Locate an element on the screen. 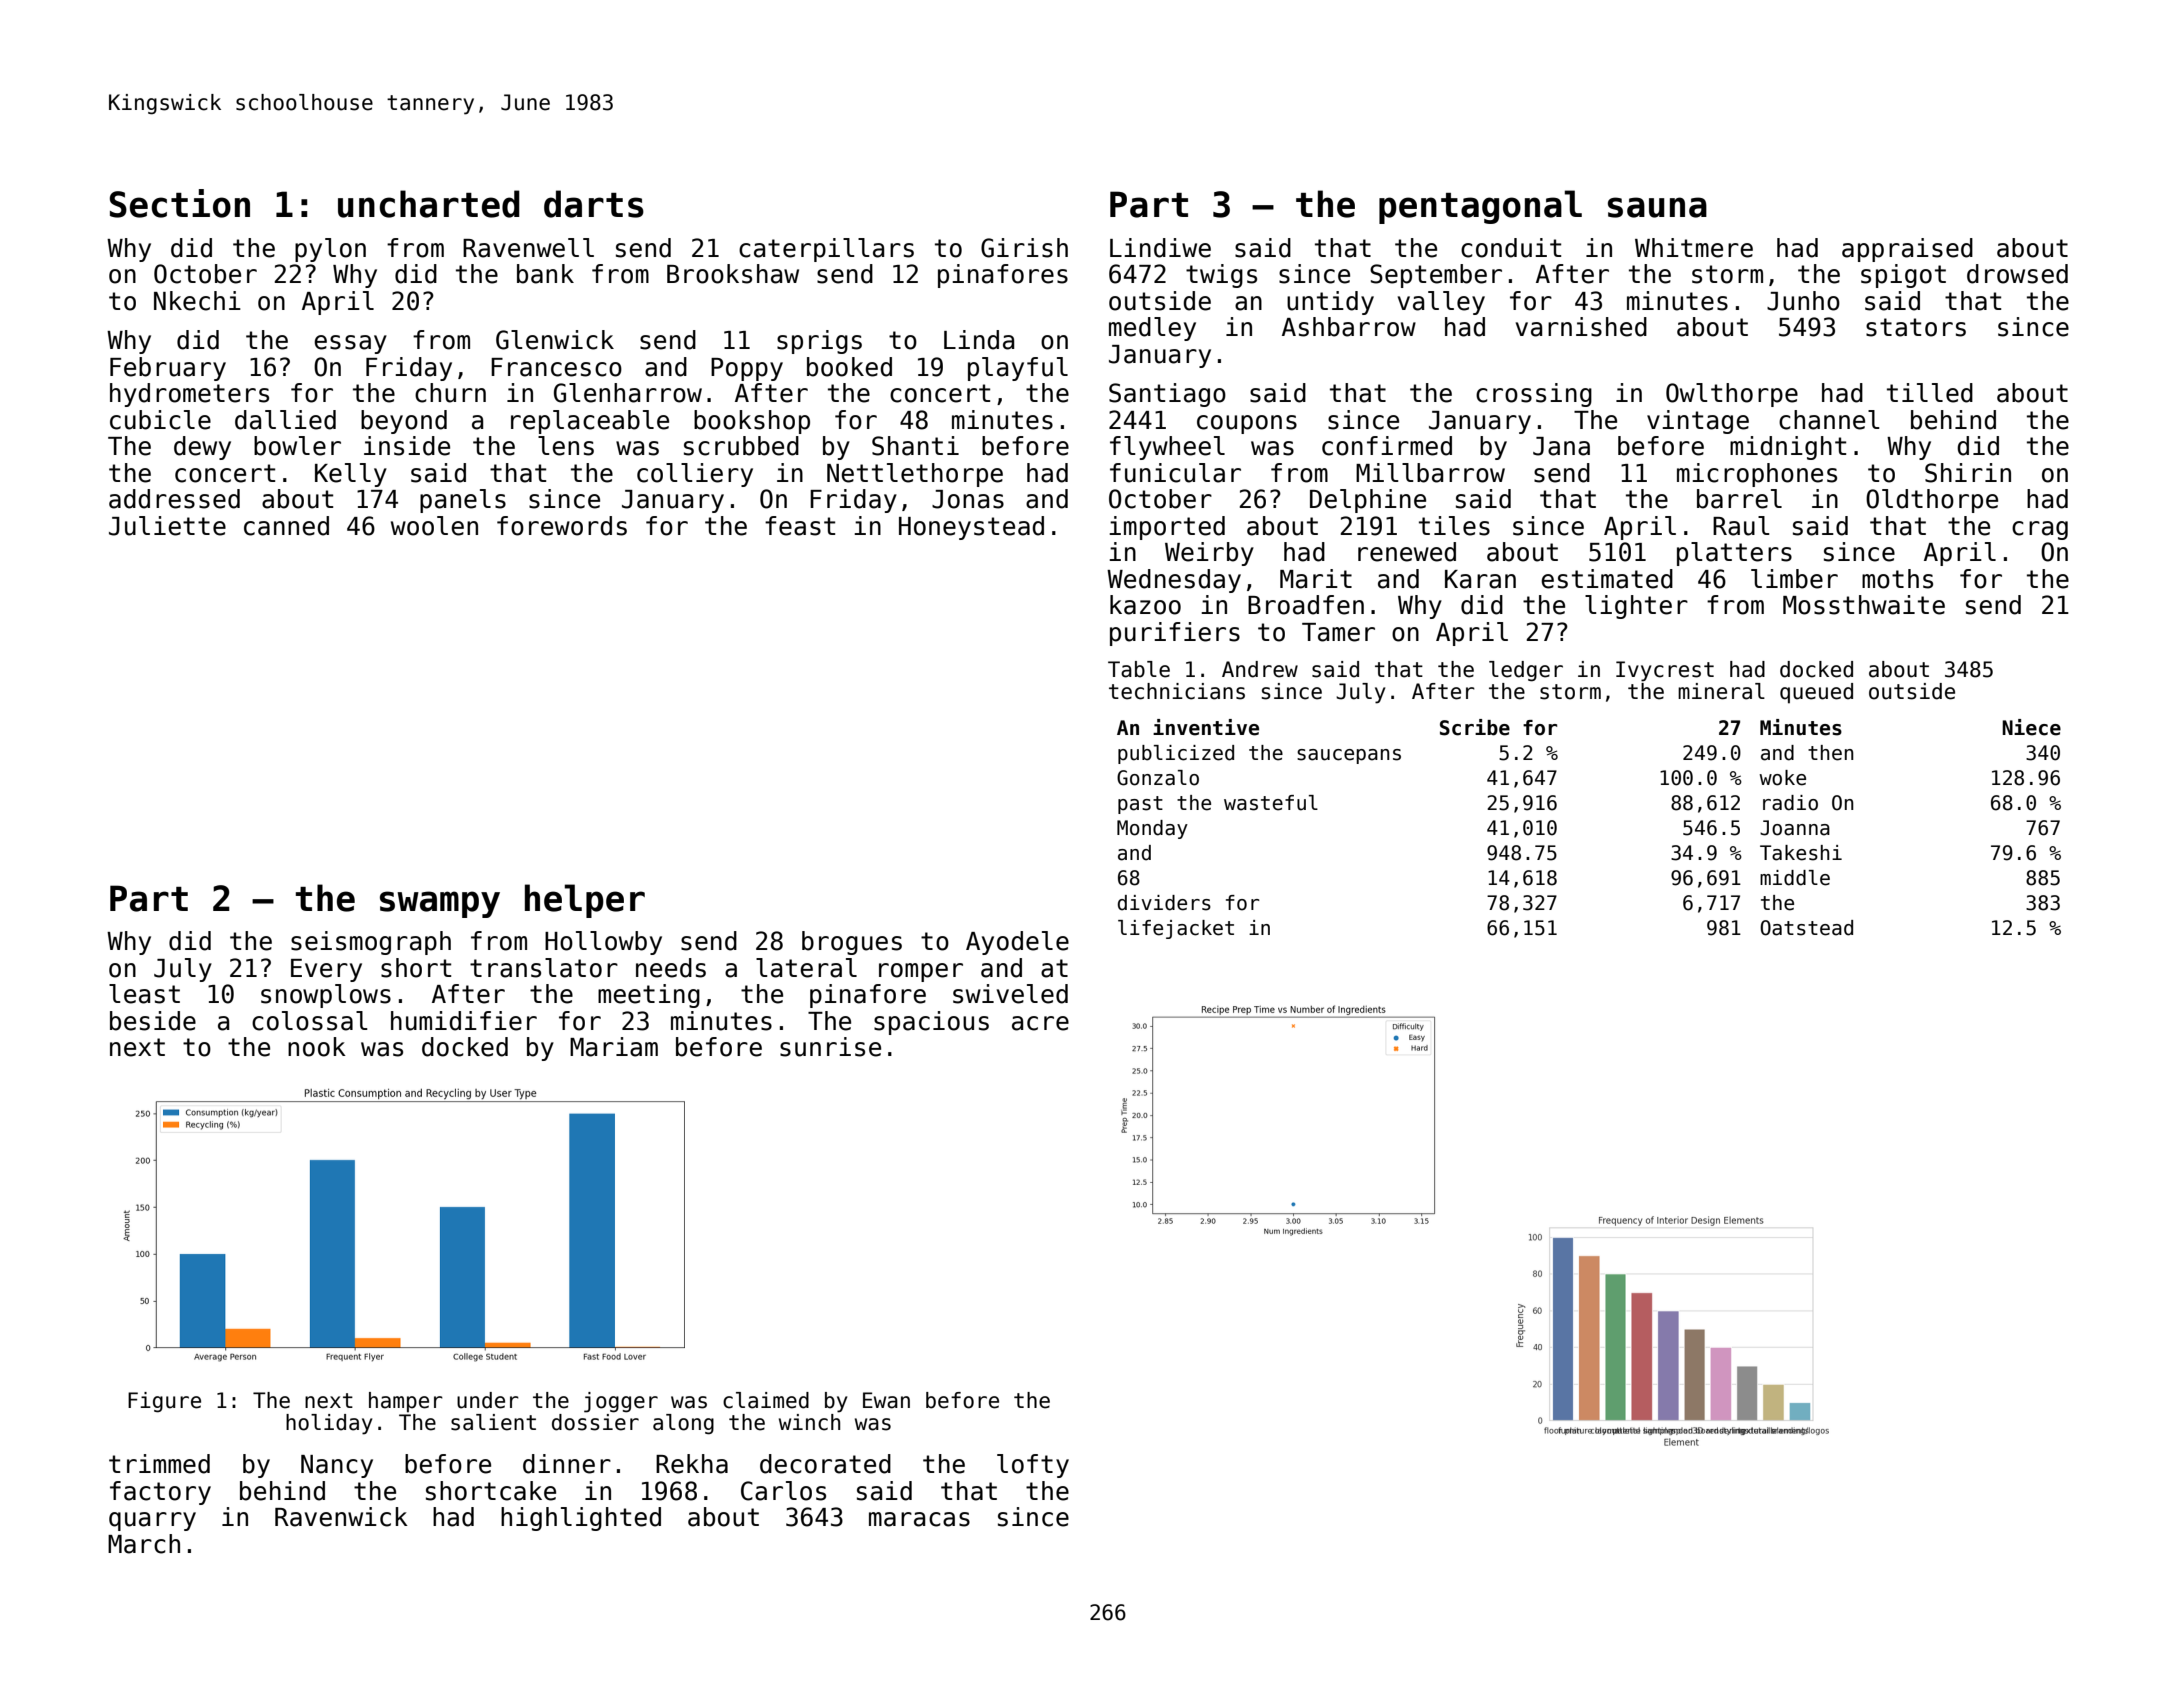 The width and height of the screenshot is (2178, 1683). Oatstead is located at coordinates (1806, 928).
